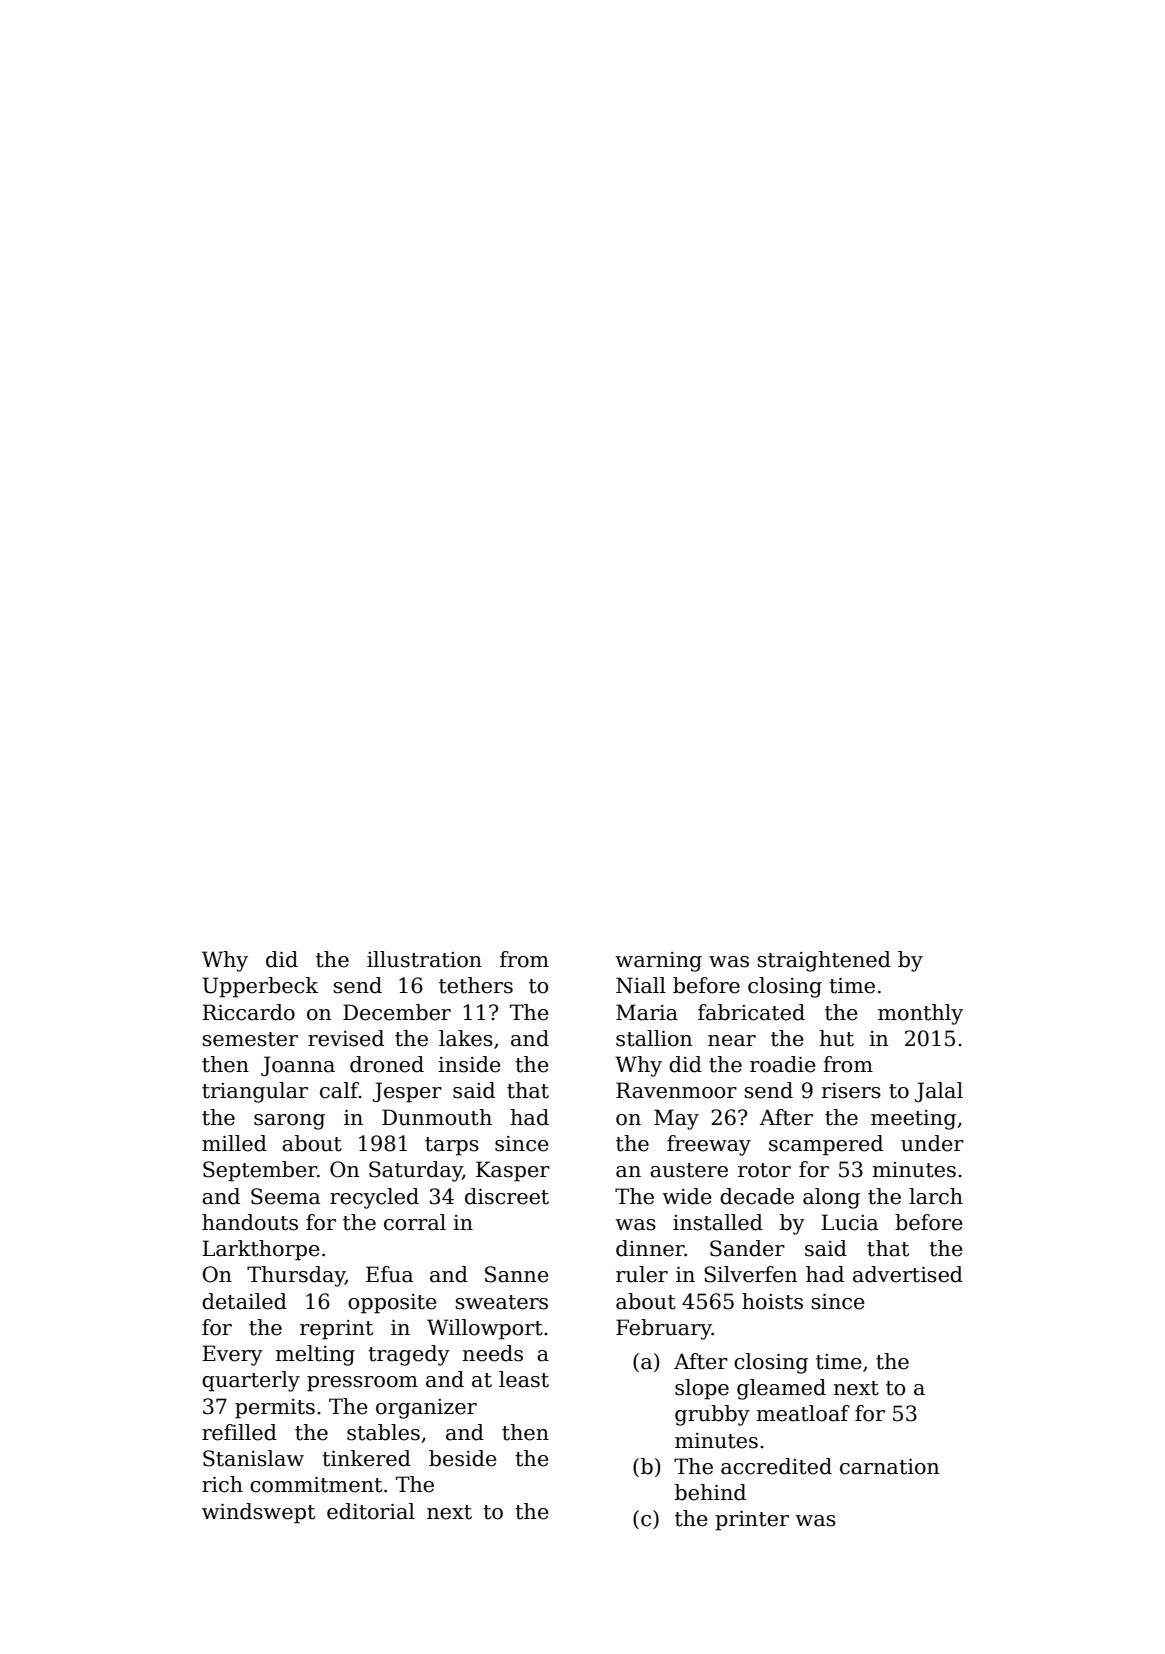 The width and height of the image is (1165, 1654). Describe the element at coordinates (258, 1513) in the image. I see `windswept` at that location.
